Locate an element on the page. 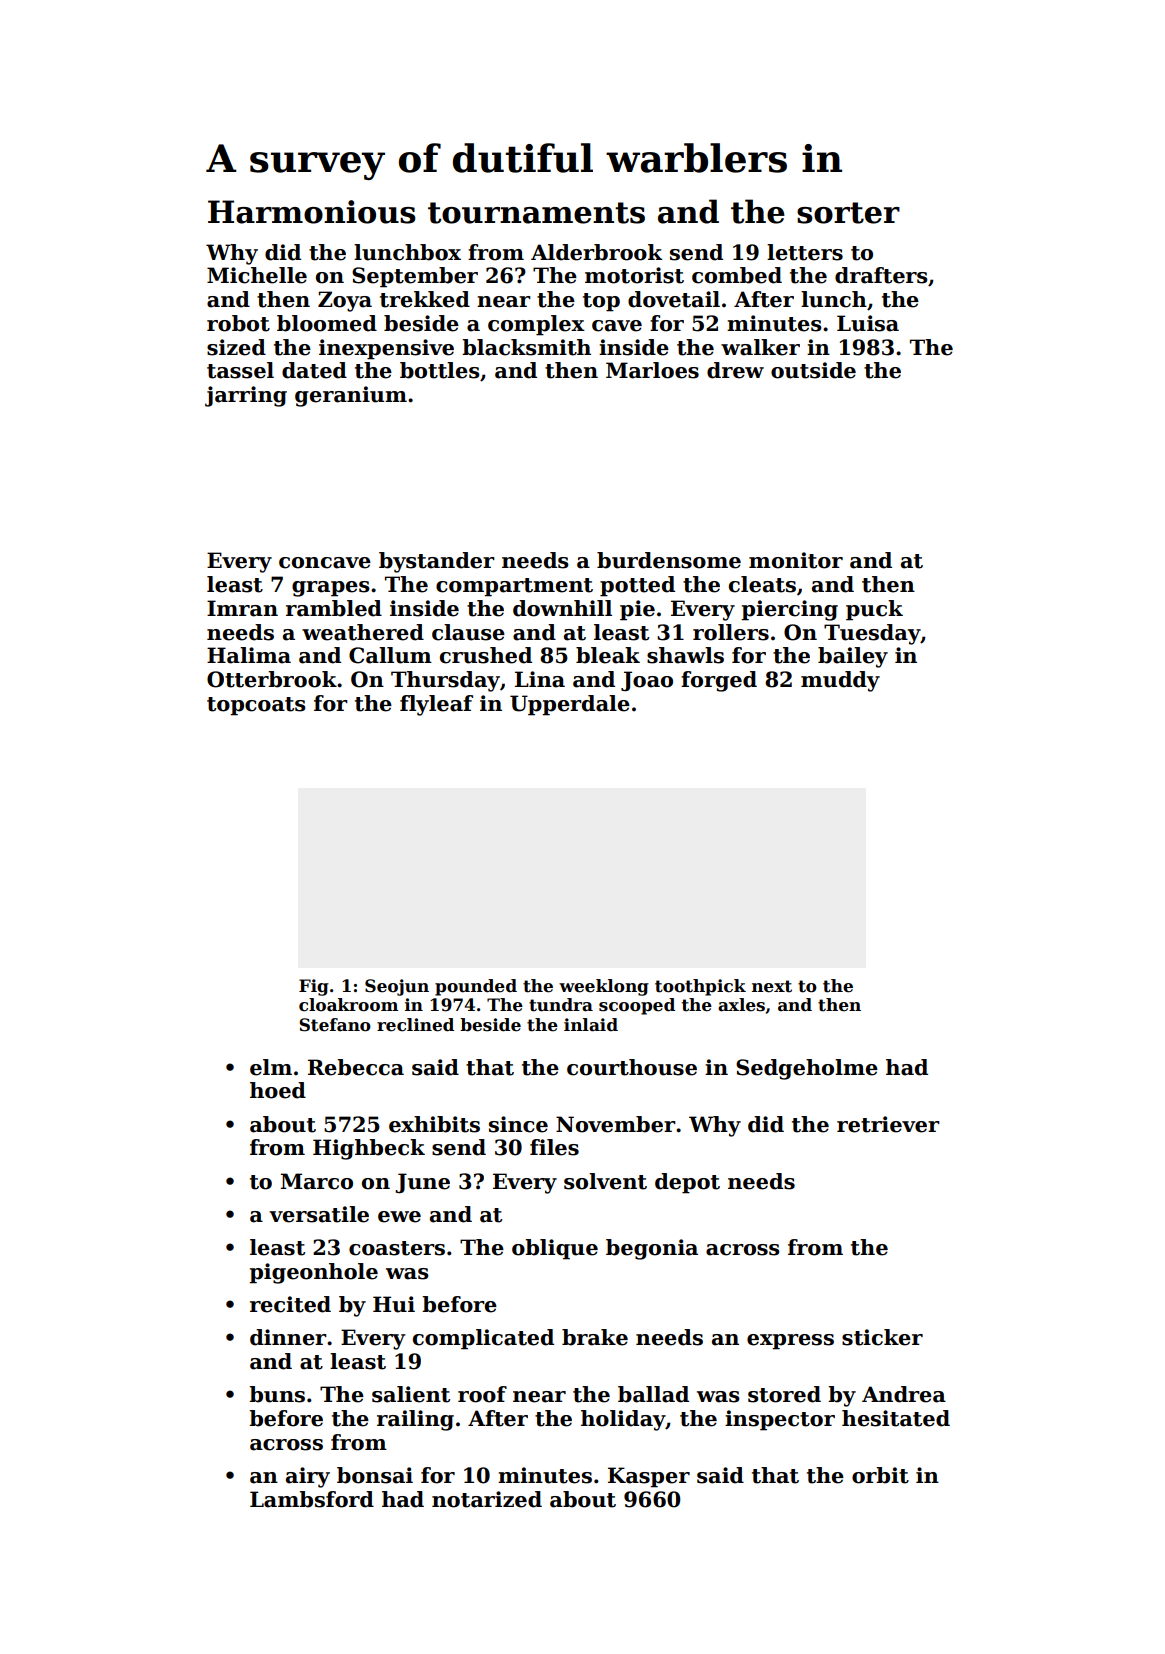 This page has height=1654, width=1165. Zoya is located at coordinates (345, 301).
